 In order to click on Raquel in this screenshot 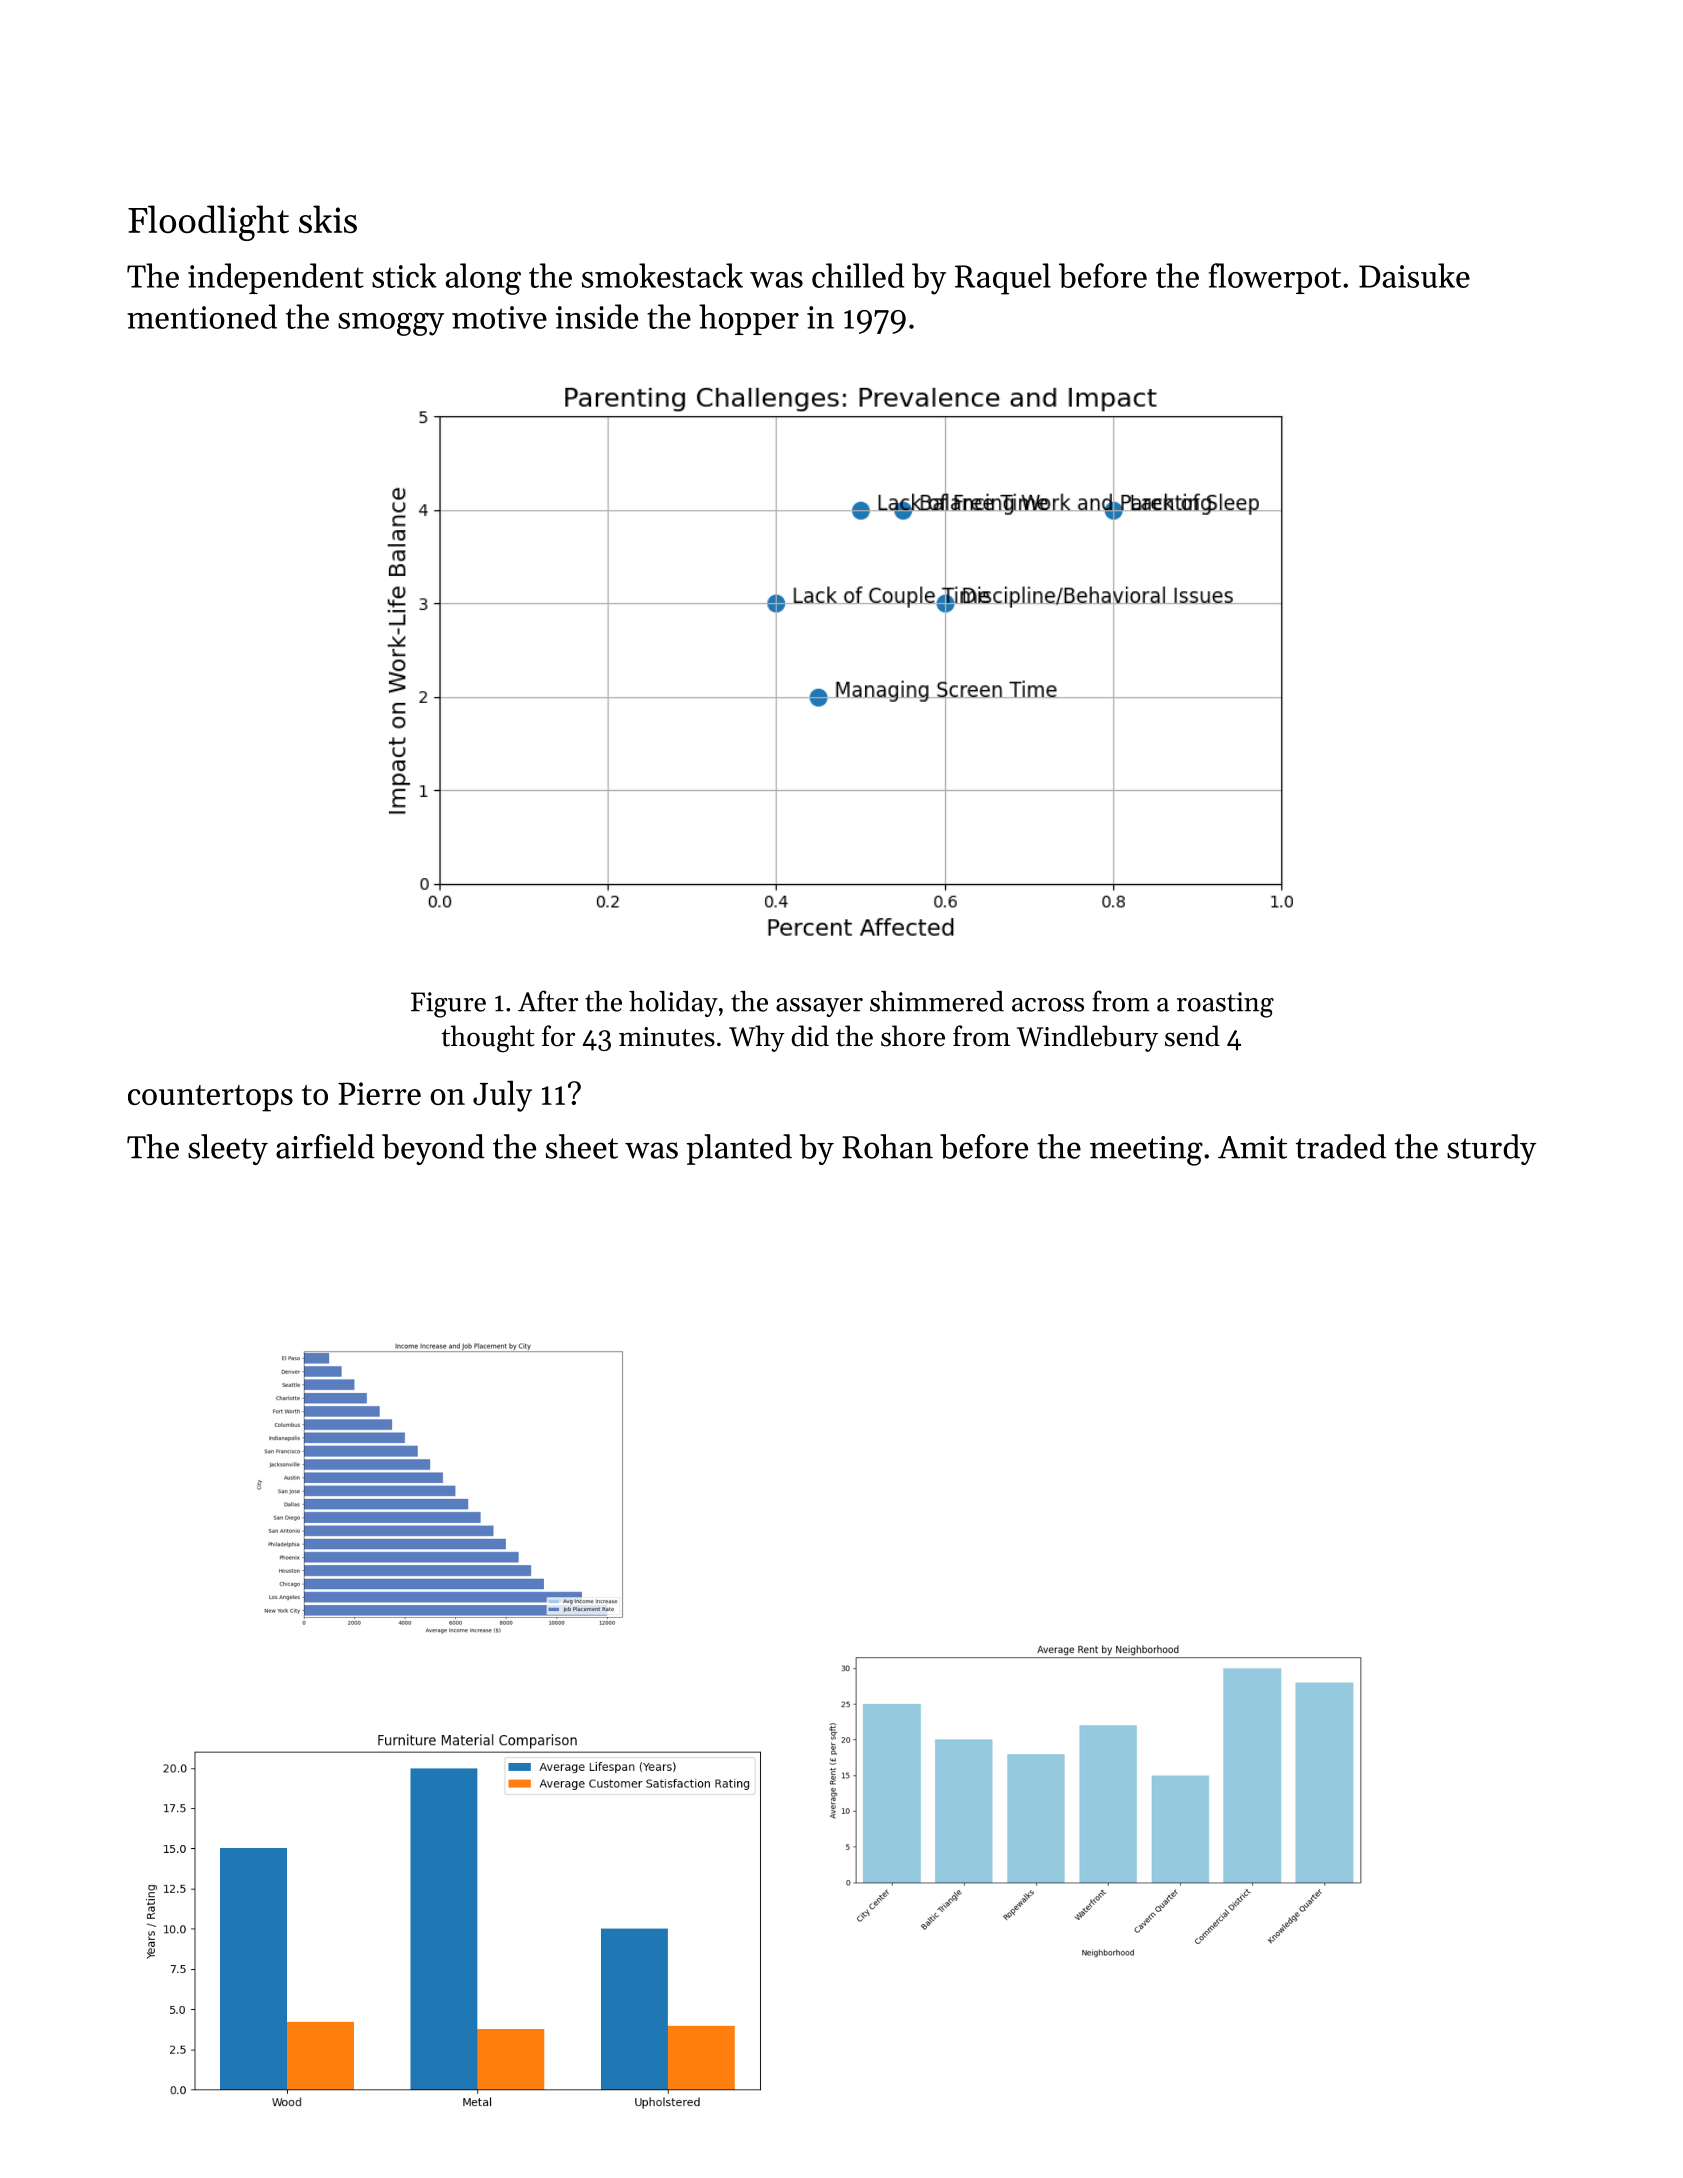, I will do `click(1003, 279)`.
